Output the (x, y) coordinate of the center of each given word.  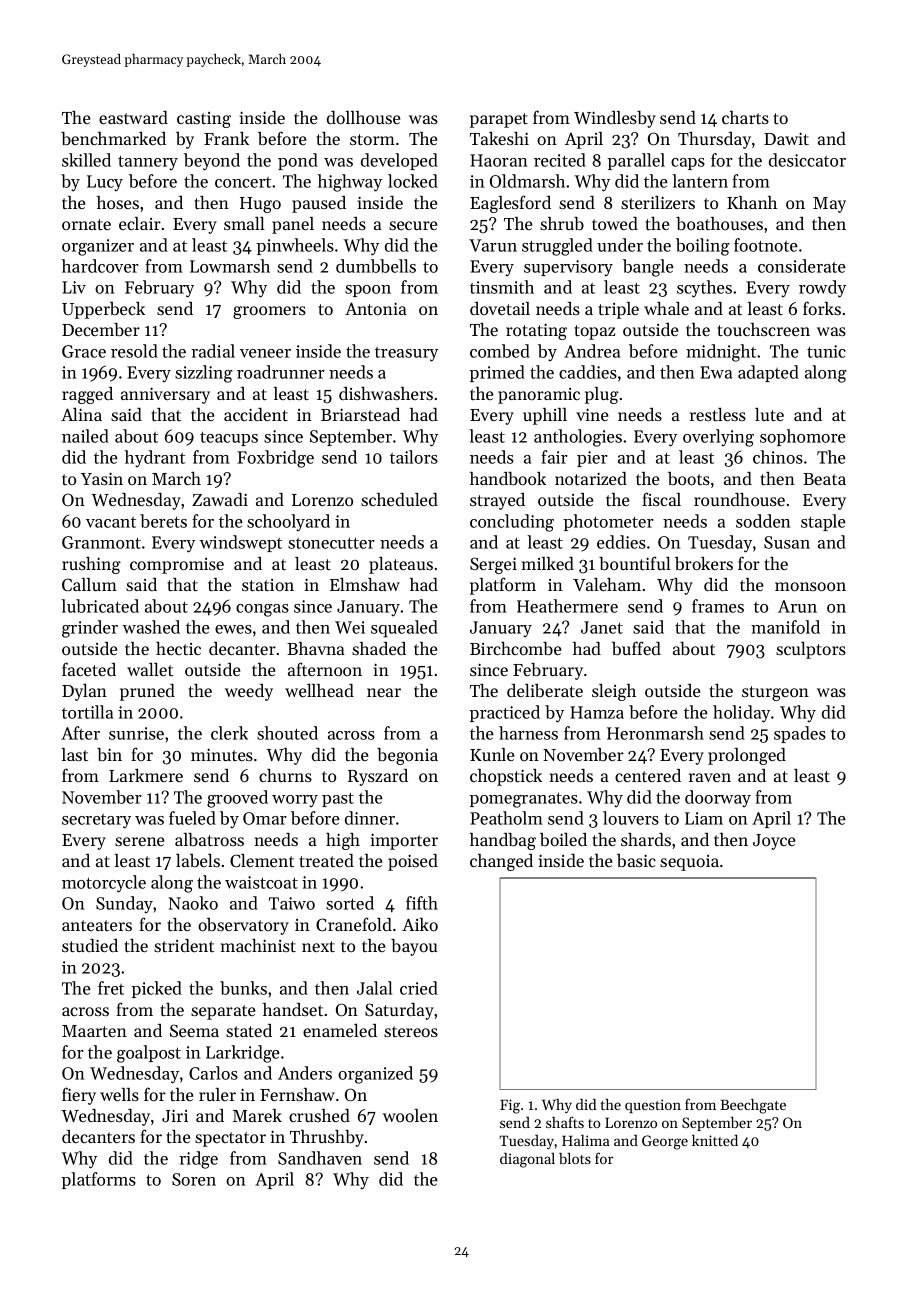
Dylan (84, 692)
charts (745, 117)
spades (800, 734)
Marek (257, 1115)
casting (204, 120)
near (384, 692)
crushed (319, 1115)
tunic (826, 351)
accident (256, 414)
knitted (715, 1140)
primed (497, 373)
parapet (499, 120)
